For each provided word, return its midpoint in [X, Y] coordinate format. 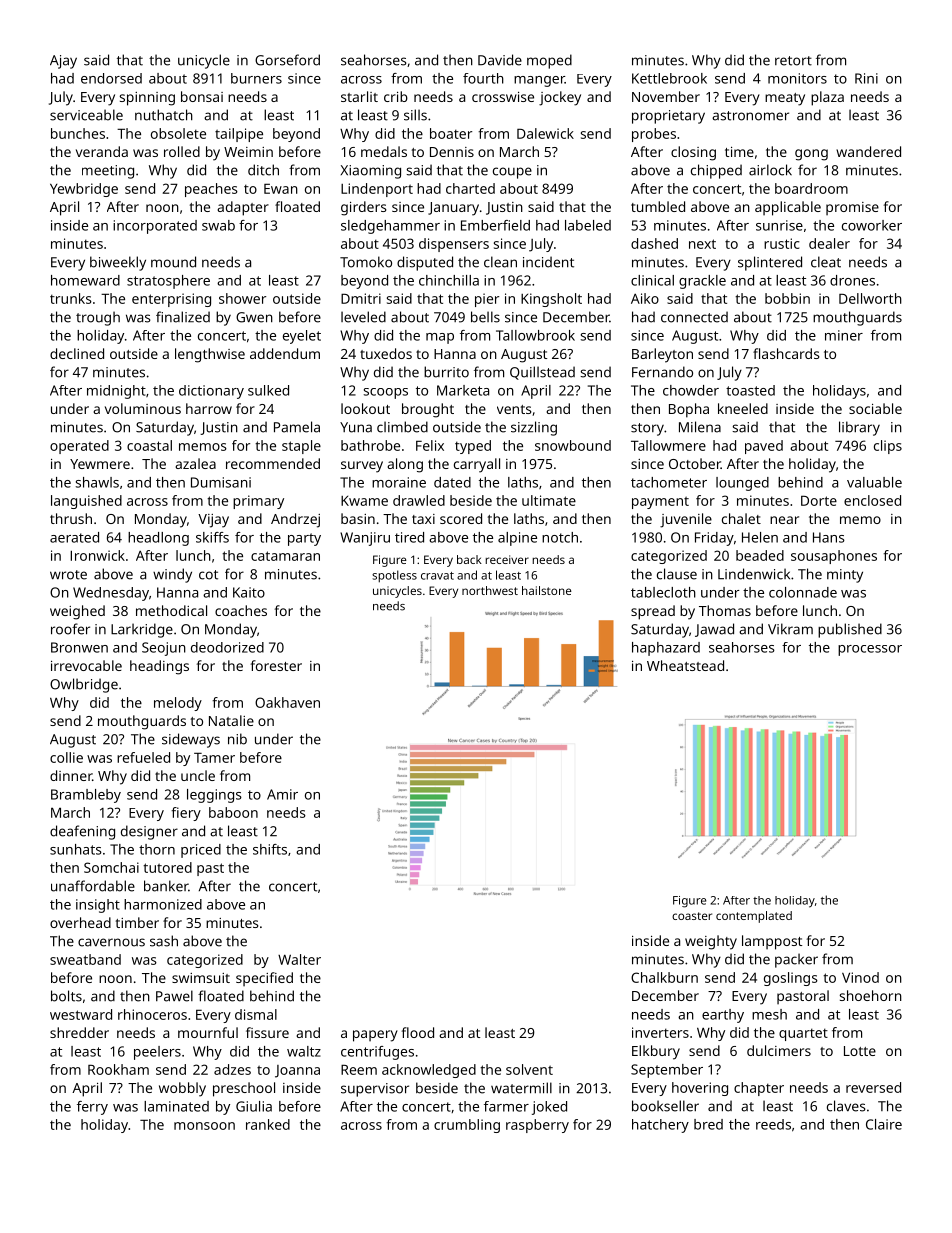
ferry [92, 1108]
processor [870, 650]
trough [98, 318]
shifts [270, 849]
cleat [826, 262]
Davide [500, 60]
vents [514, 409]
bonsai [202, 96]
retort [793, 61]
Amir [282, 794]
